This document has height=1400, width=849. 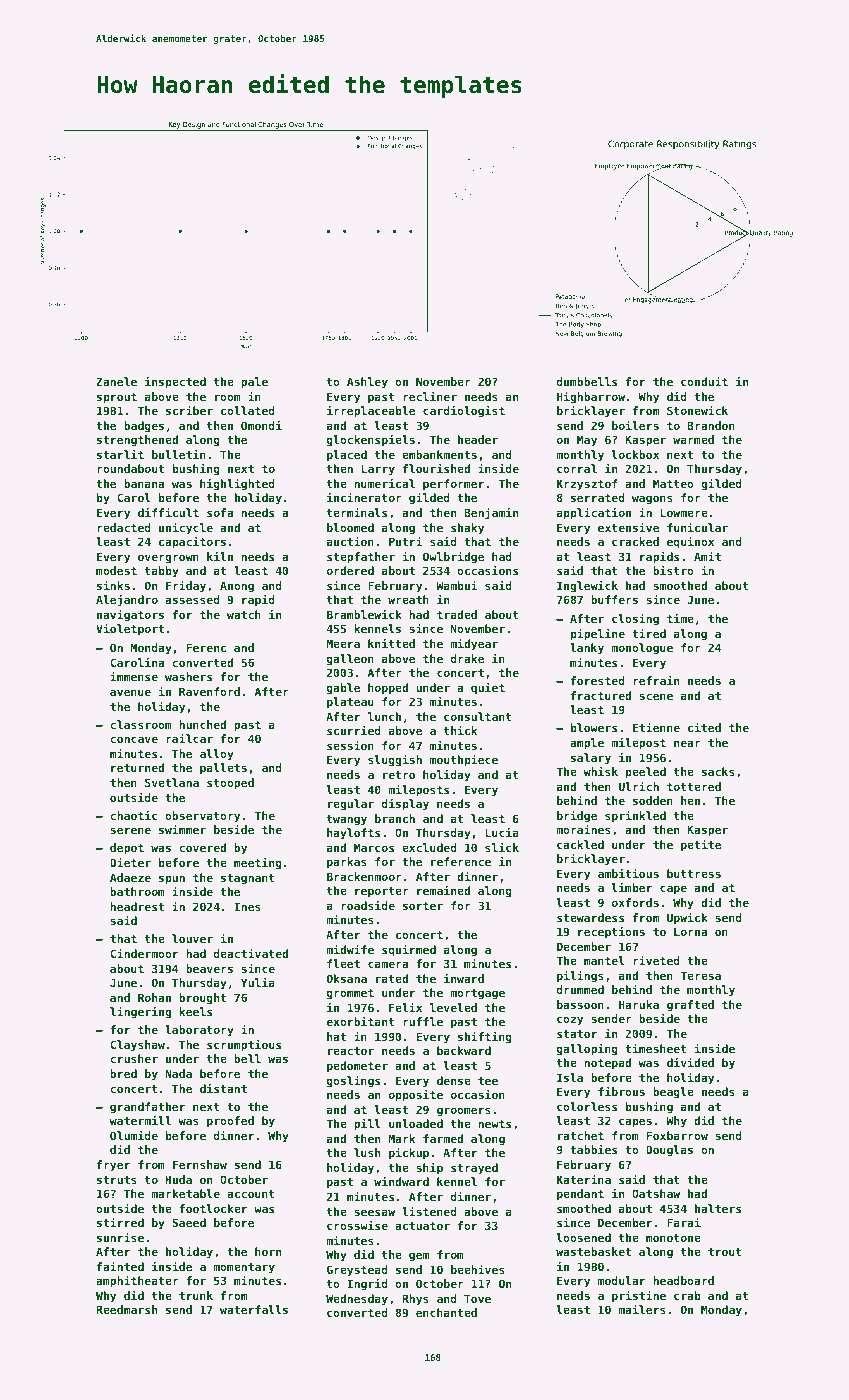 I want to click on Greystead, so click(x=357, y=1271).
